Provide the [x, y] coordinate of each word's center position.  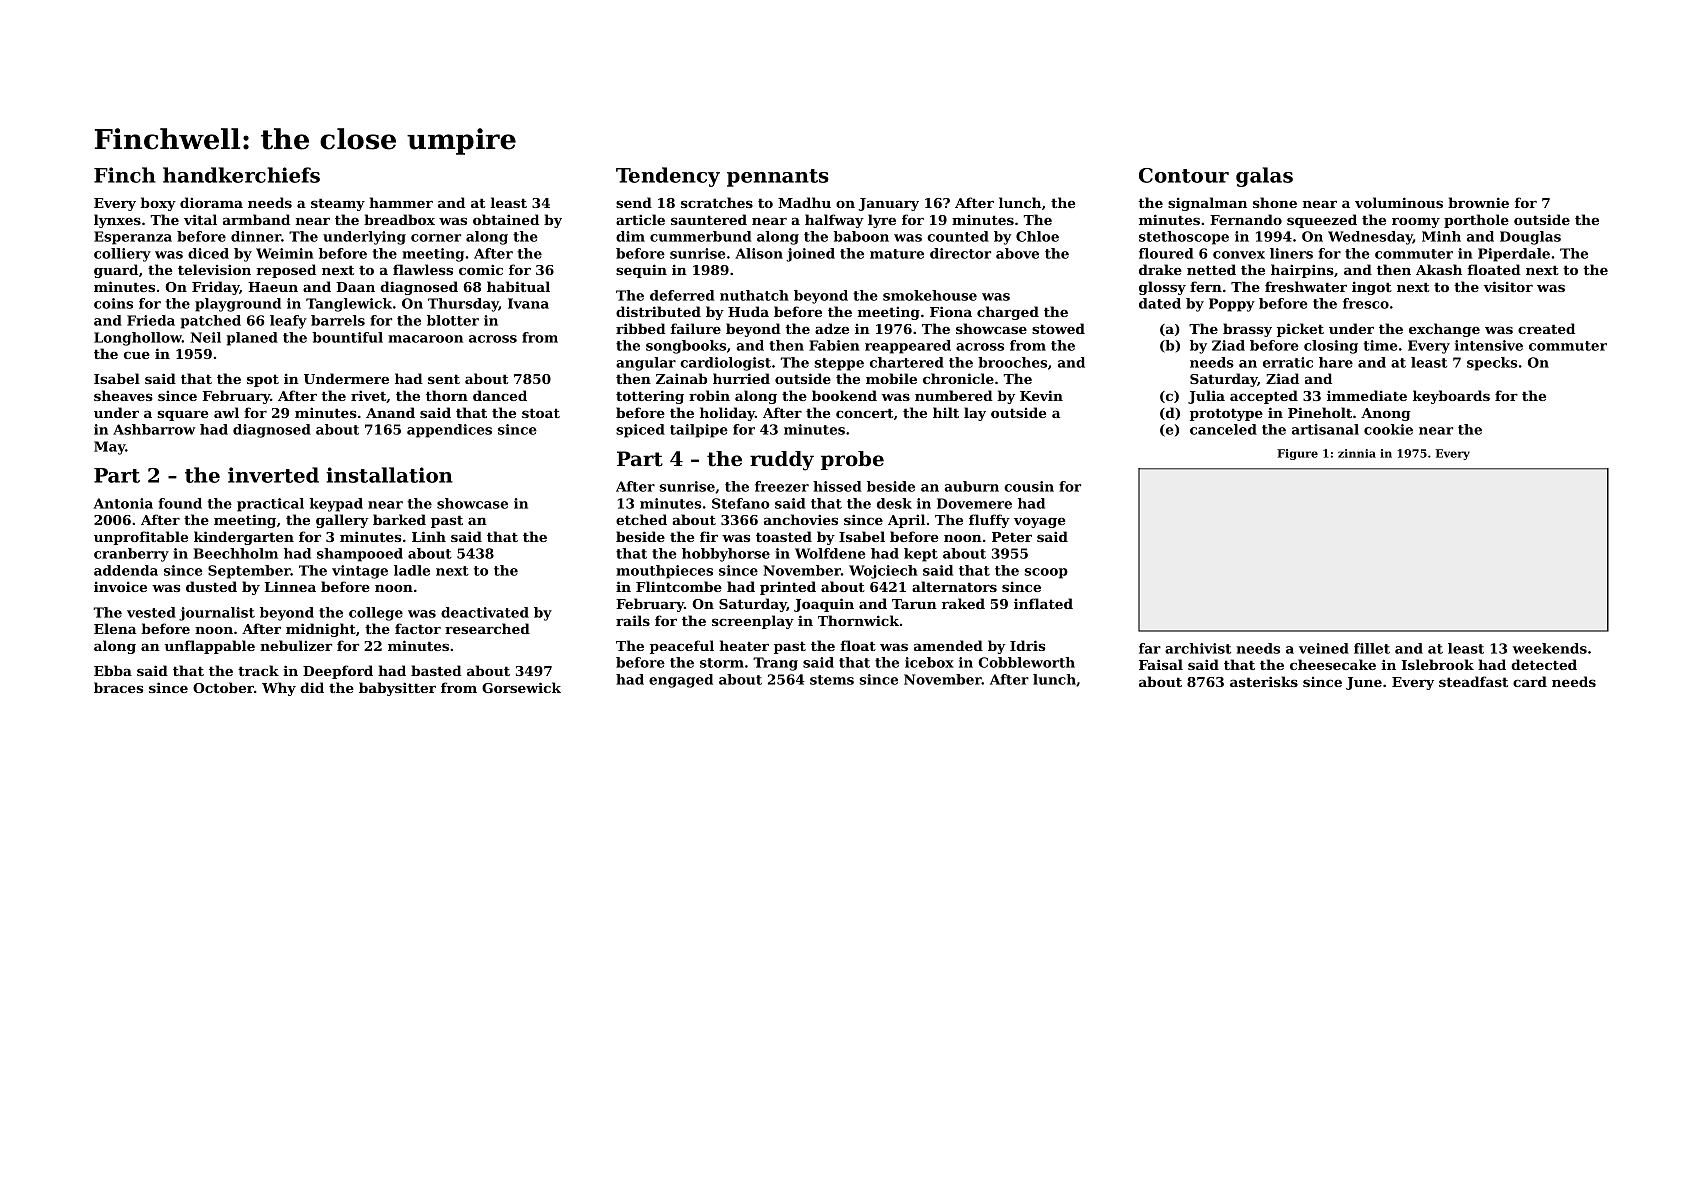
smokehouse [930, 295]
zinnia [1357, 453]
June [1364, 683]
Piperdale [1514, 255]
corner [436, 238]
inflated [1043, 603]
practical [270, 505]
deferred [682, 295]
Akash [1439, 269]
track [258, 670]
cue [137, 355]
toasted [784, 536]
